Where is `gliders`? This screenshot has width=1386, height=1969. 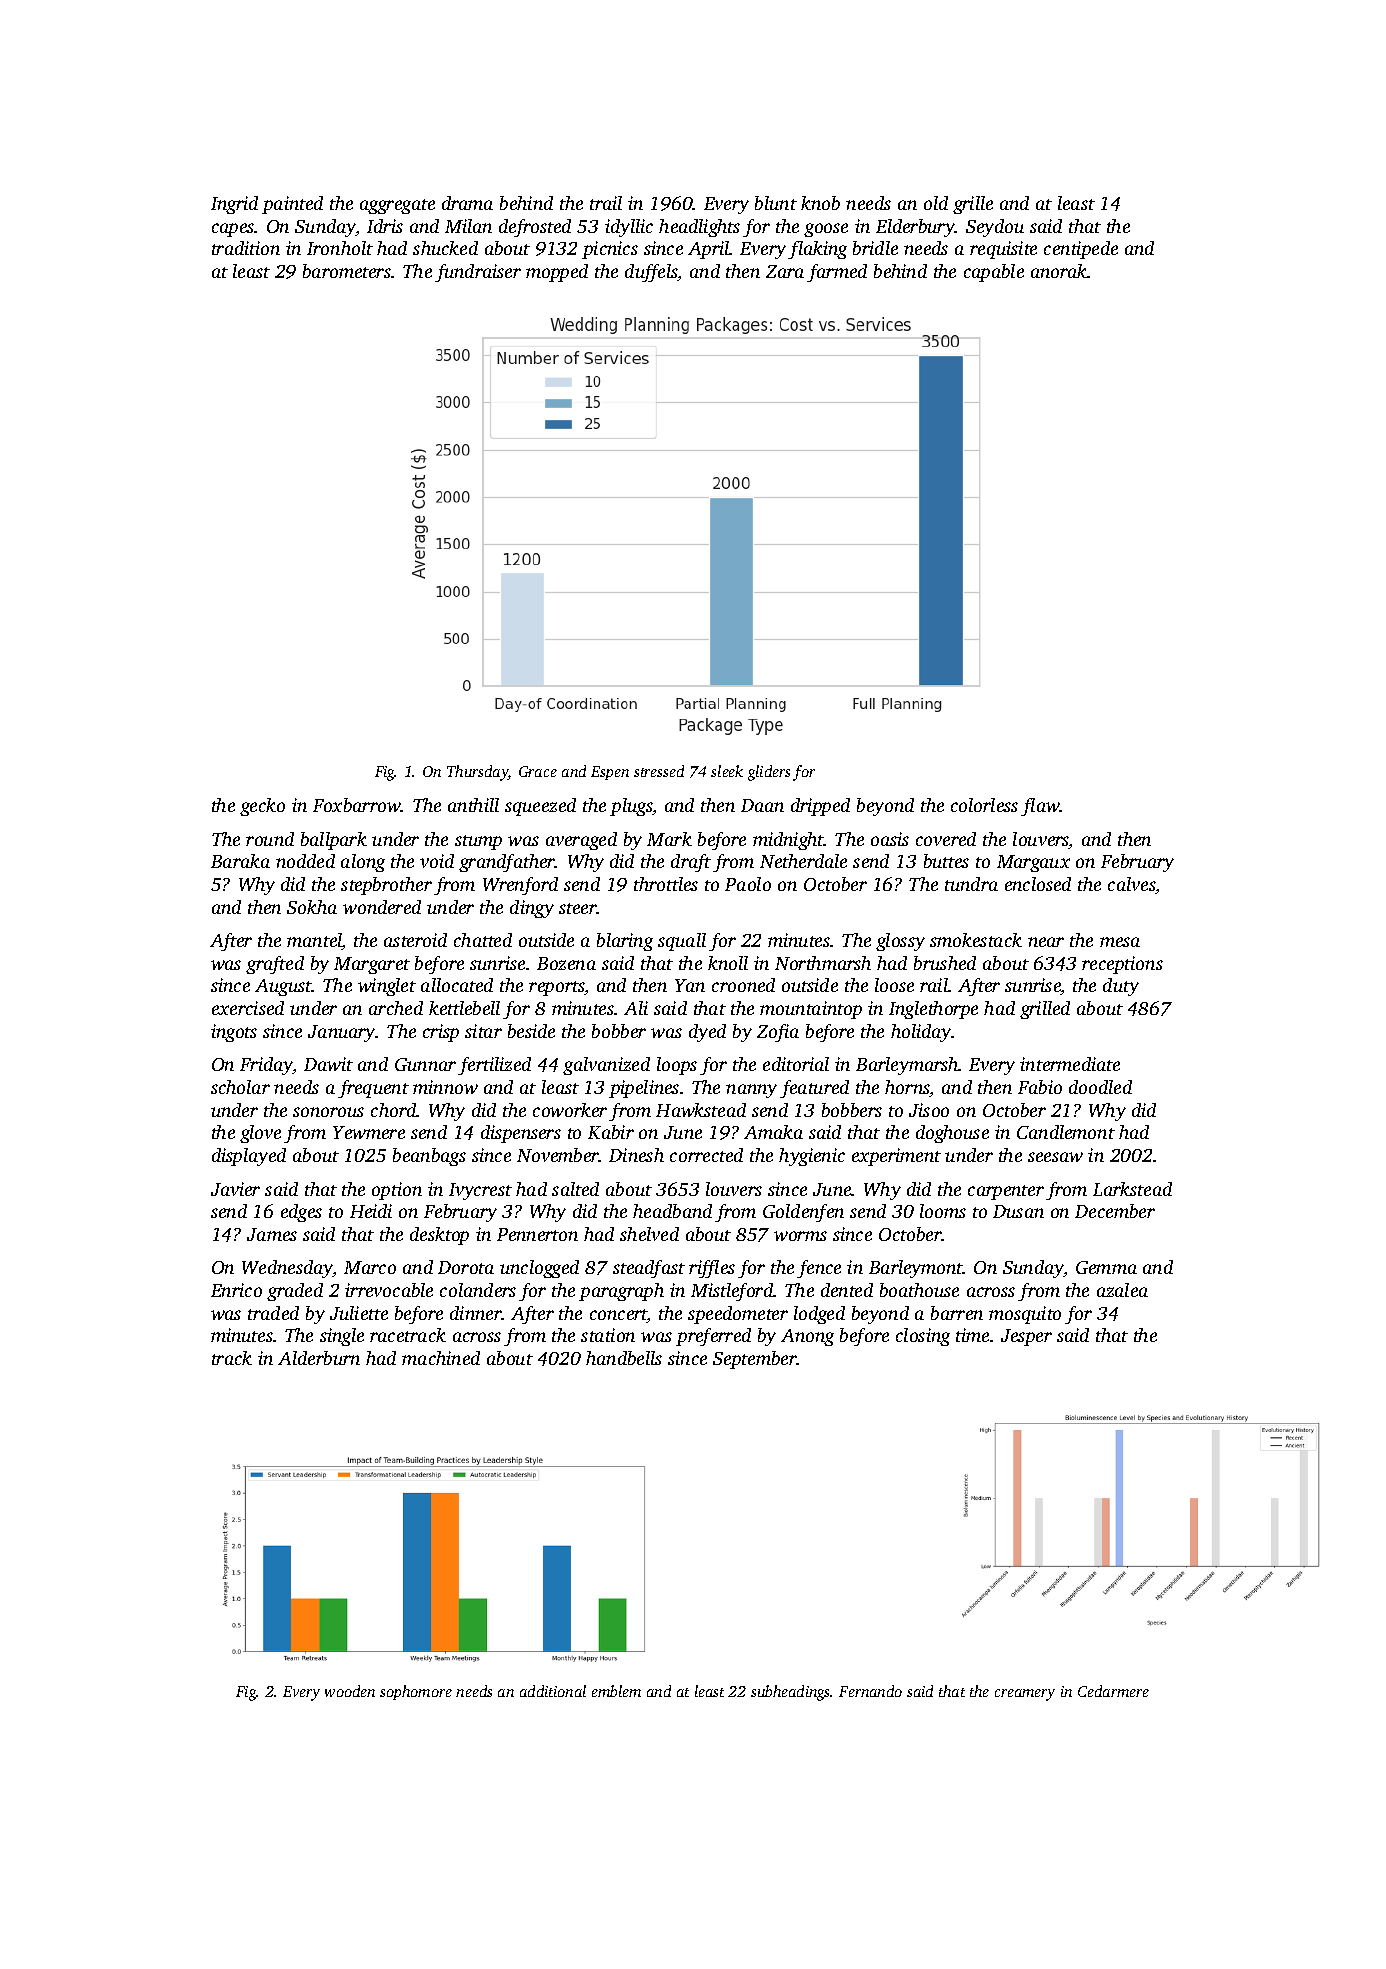
gliders is located at coordinates (769, 773).
